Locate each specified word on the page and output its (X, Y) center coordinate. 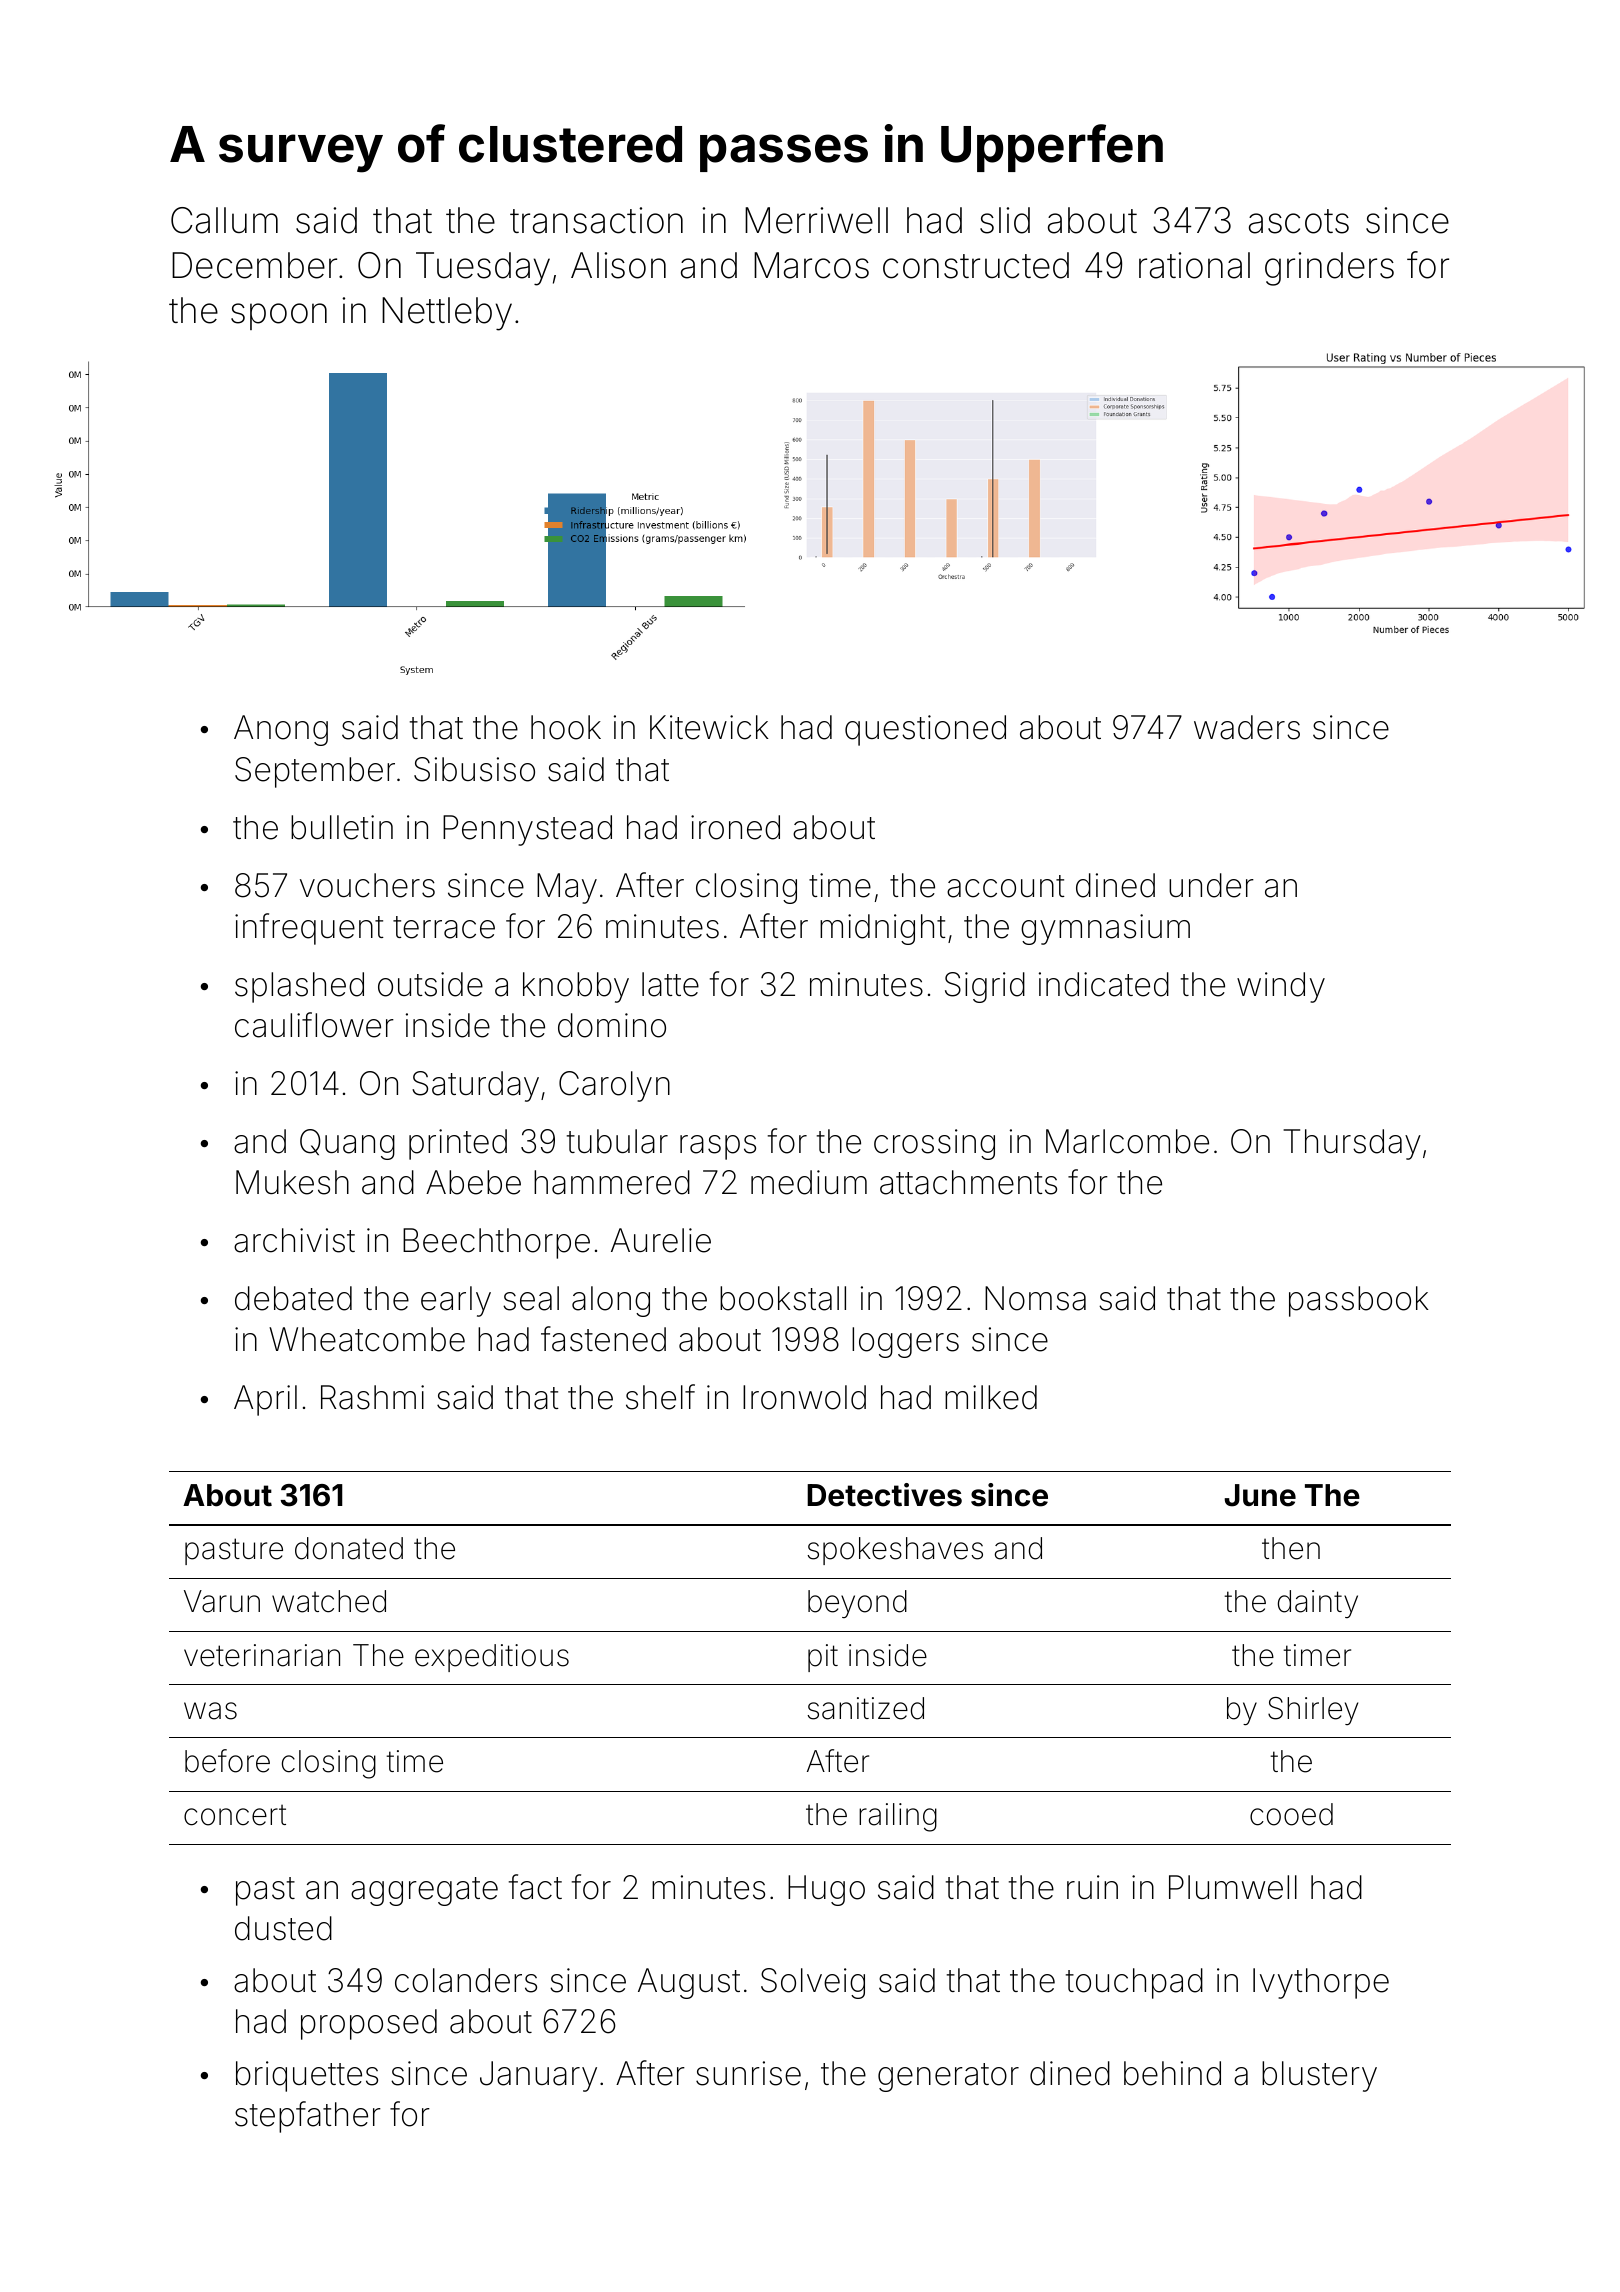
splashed (299, 987)
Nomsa (1035, 1298)
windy (1281, 987)
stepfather (308, 2117)
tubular (617, 1141)
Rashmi (372, 1397)
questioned (925, 730)
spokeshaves (895, 1551)
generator (948, 2077)
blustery (1319, 2076)
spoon (279, 316)
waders (1247, 727)
